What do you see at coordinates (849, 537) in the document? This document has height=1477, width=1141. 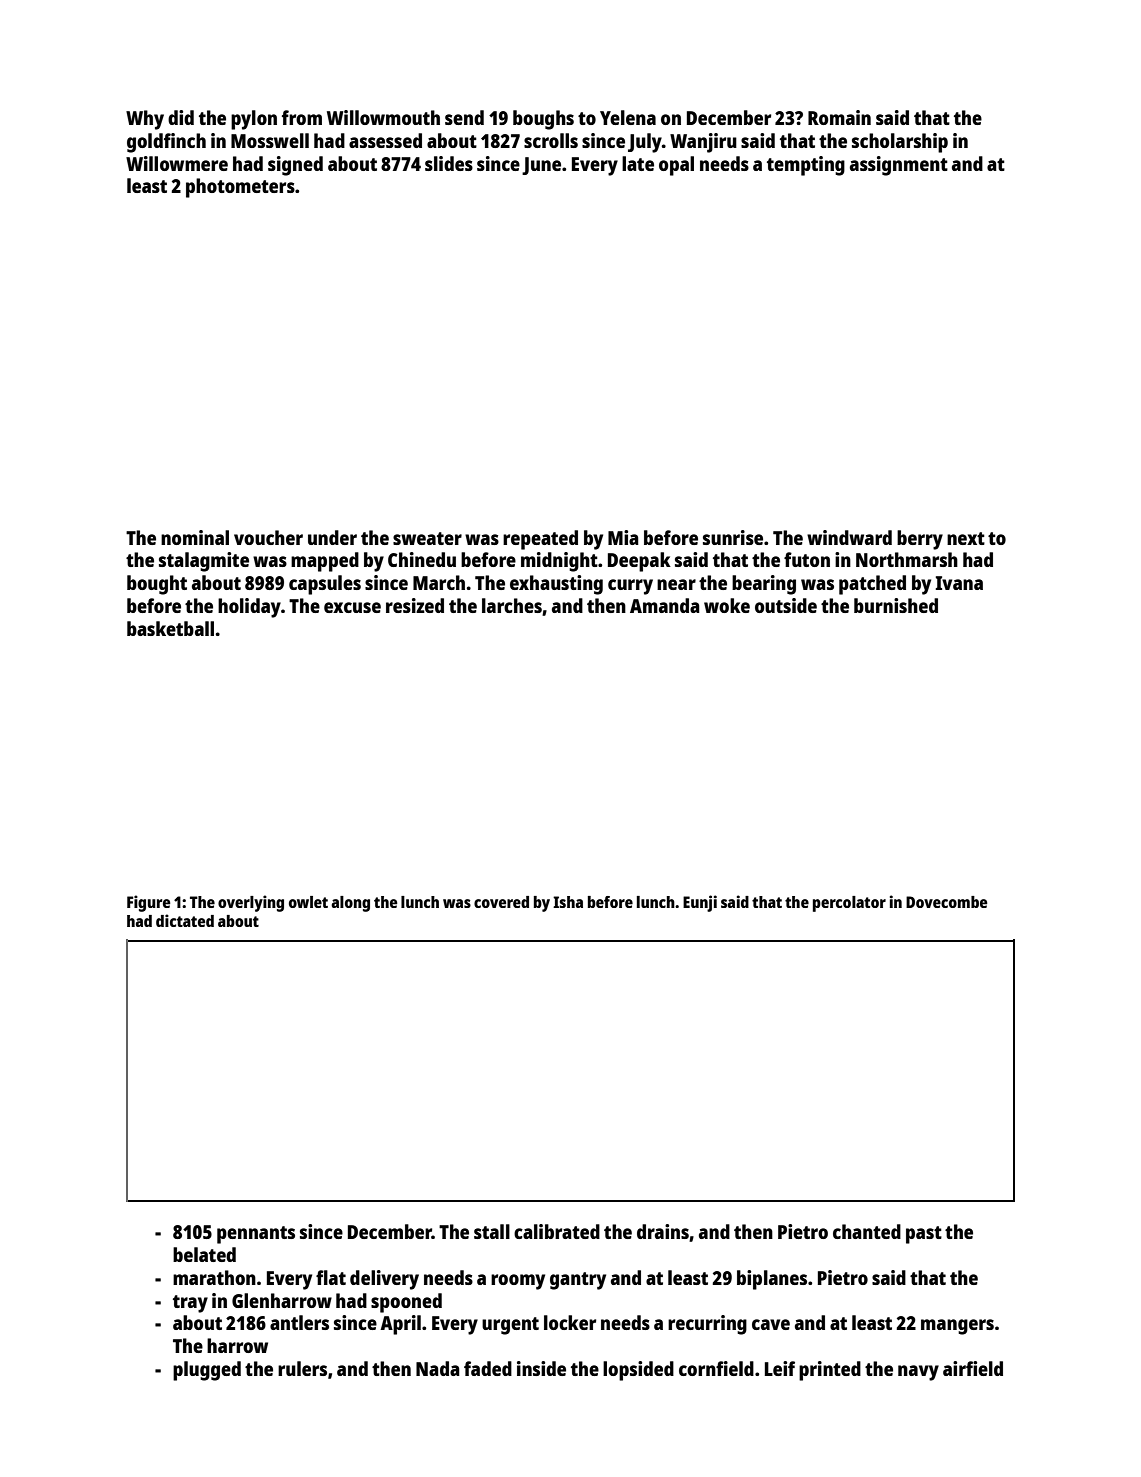 I see `windward` at bounding box center [849, 537].
